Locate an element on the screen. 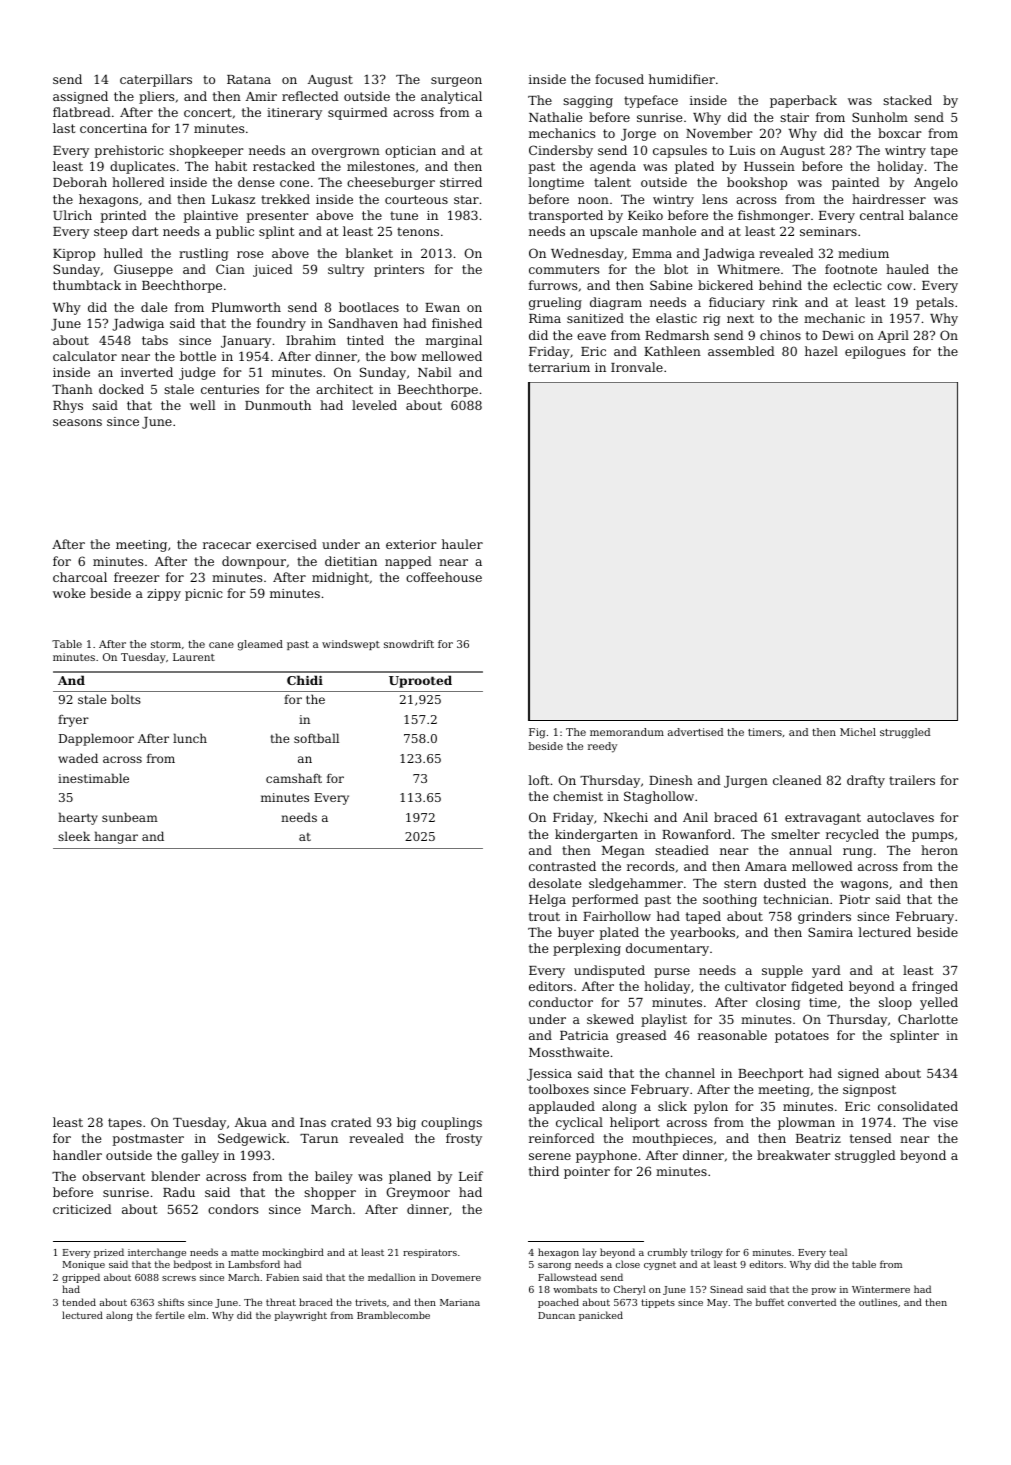 The image size is (1011, 1465). tended is located at coordinates (79, 1302).
